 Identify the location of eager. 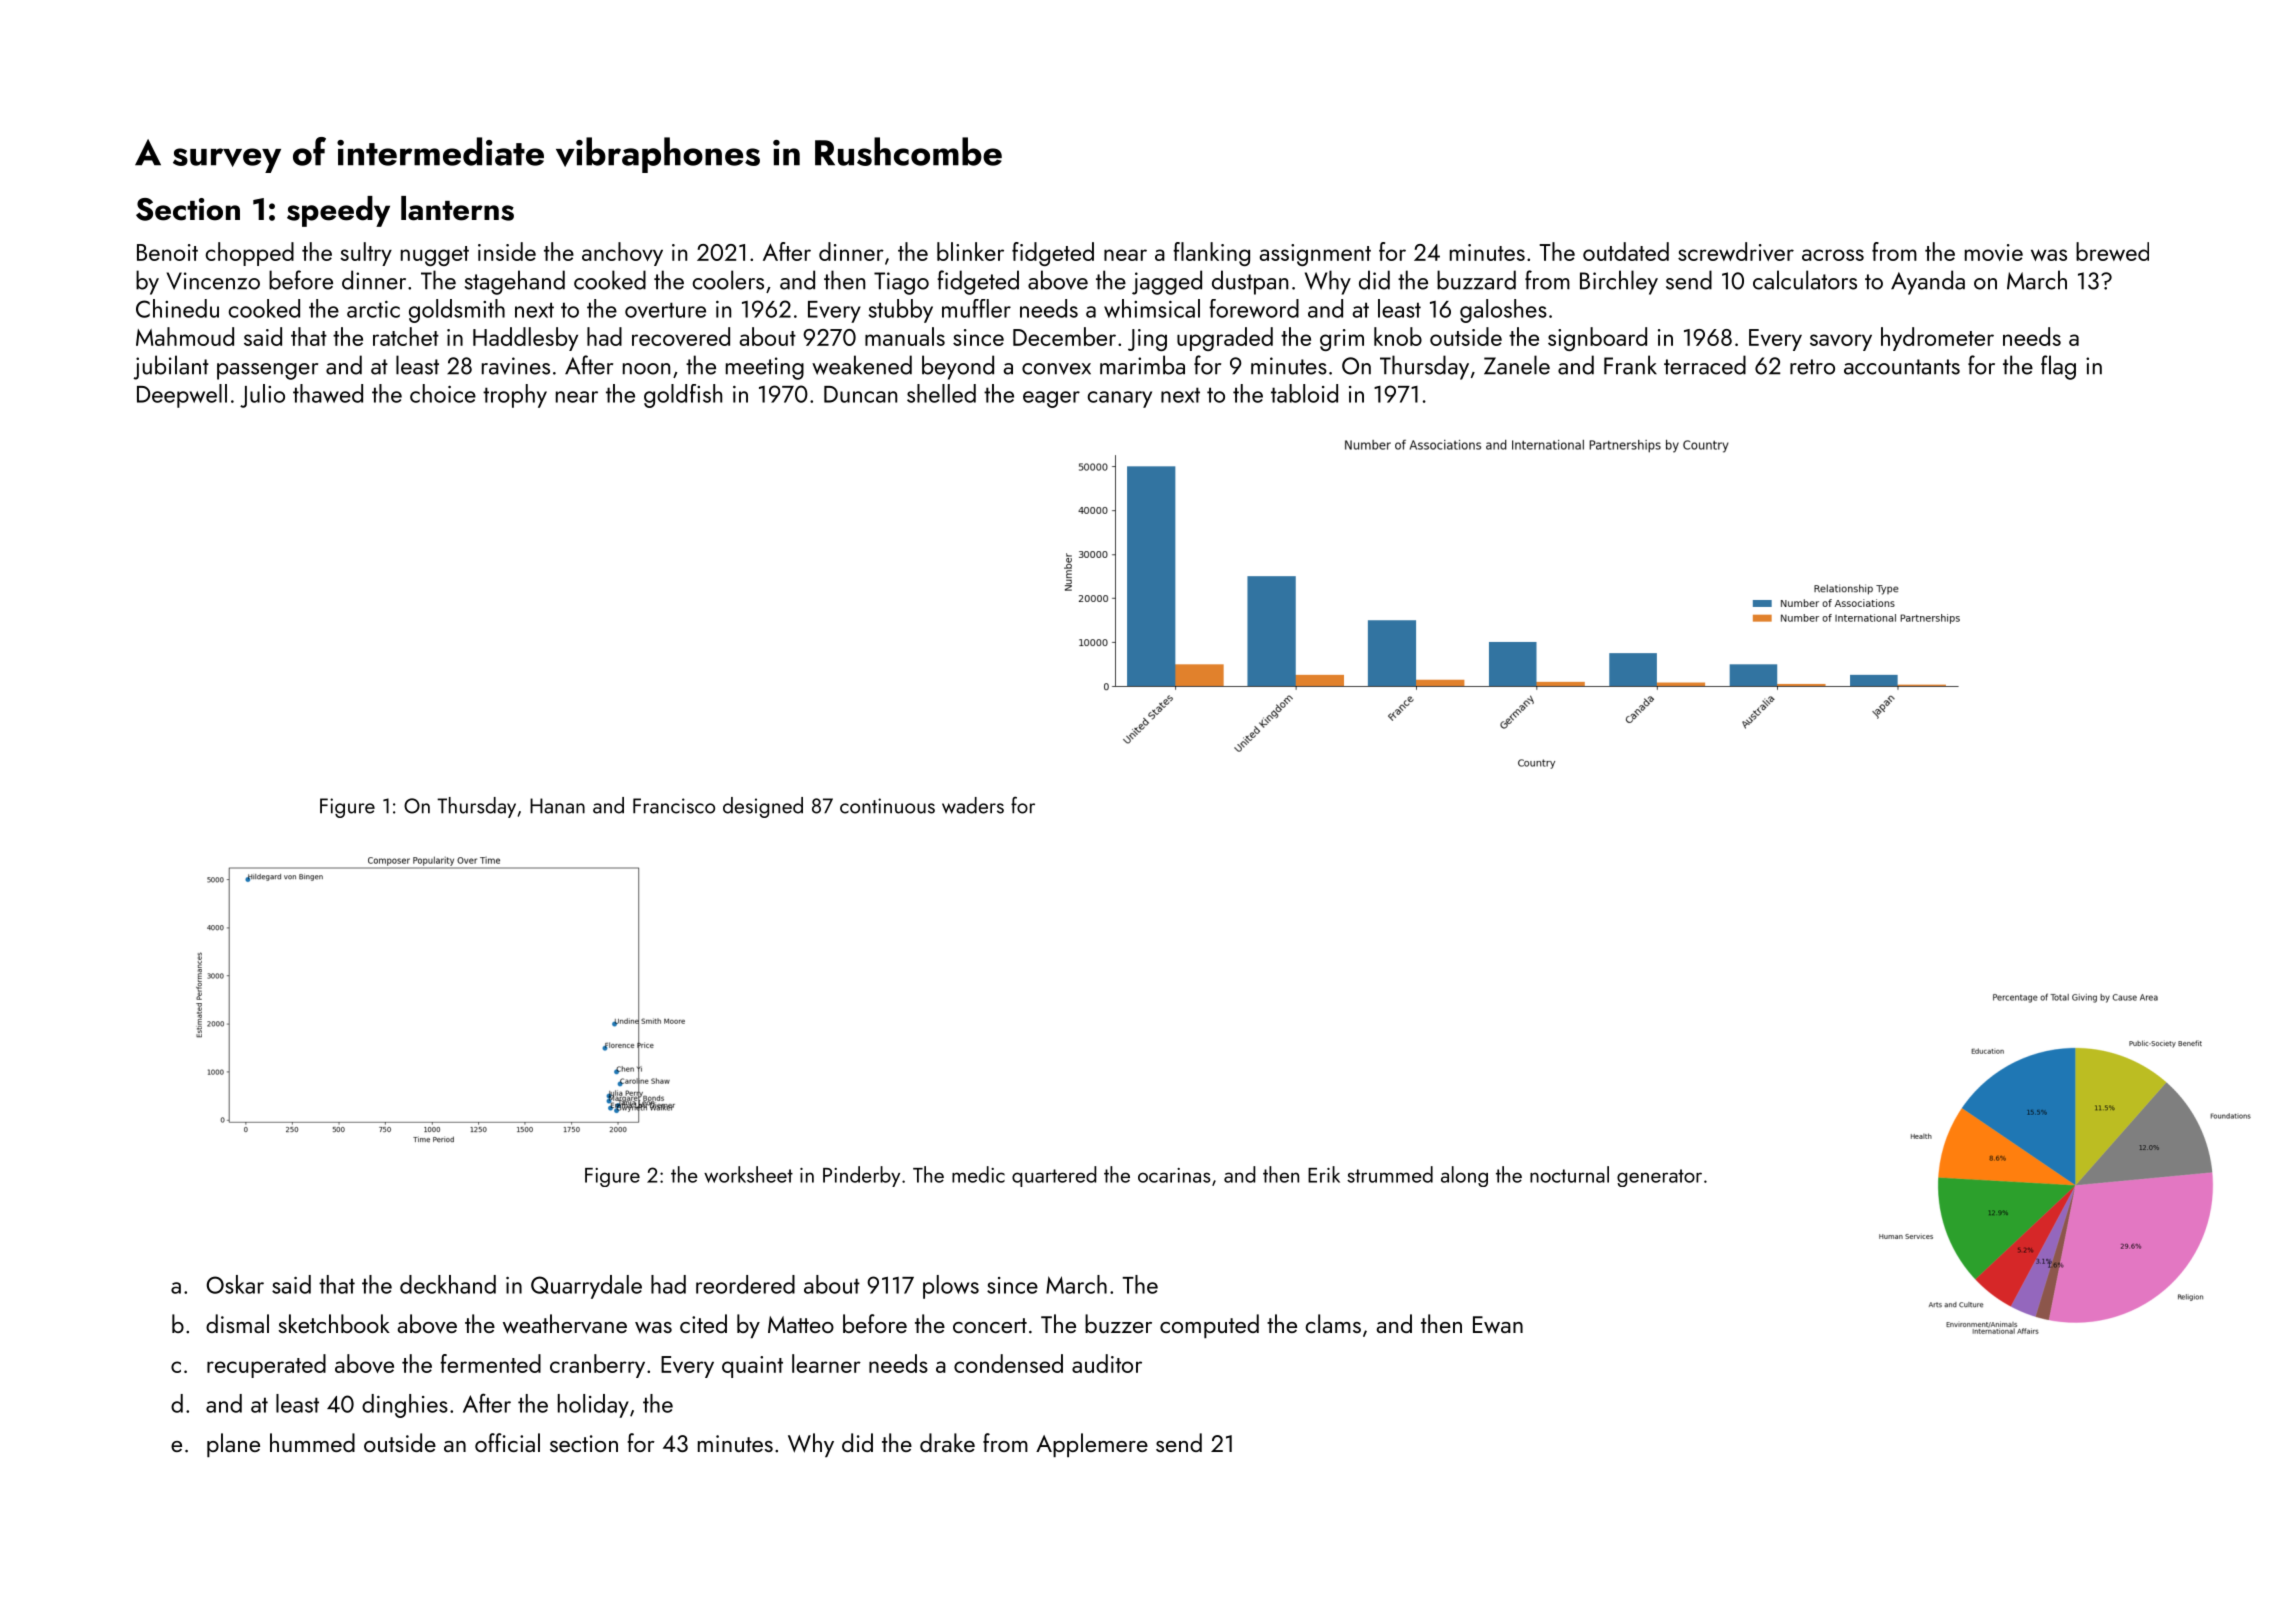
(1051, 399).
